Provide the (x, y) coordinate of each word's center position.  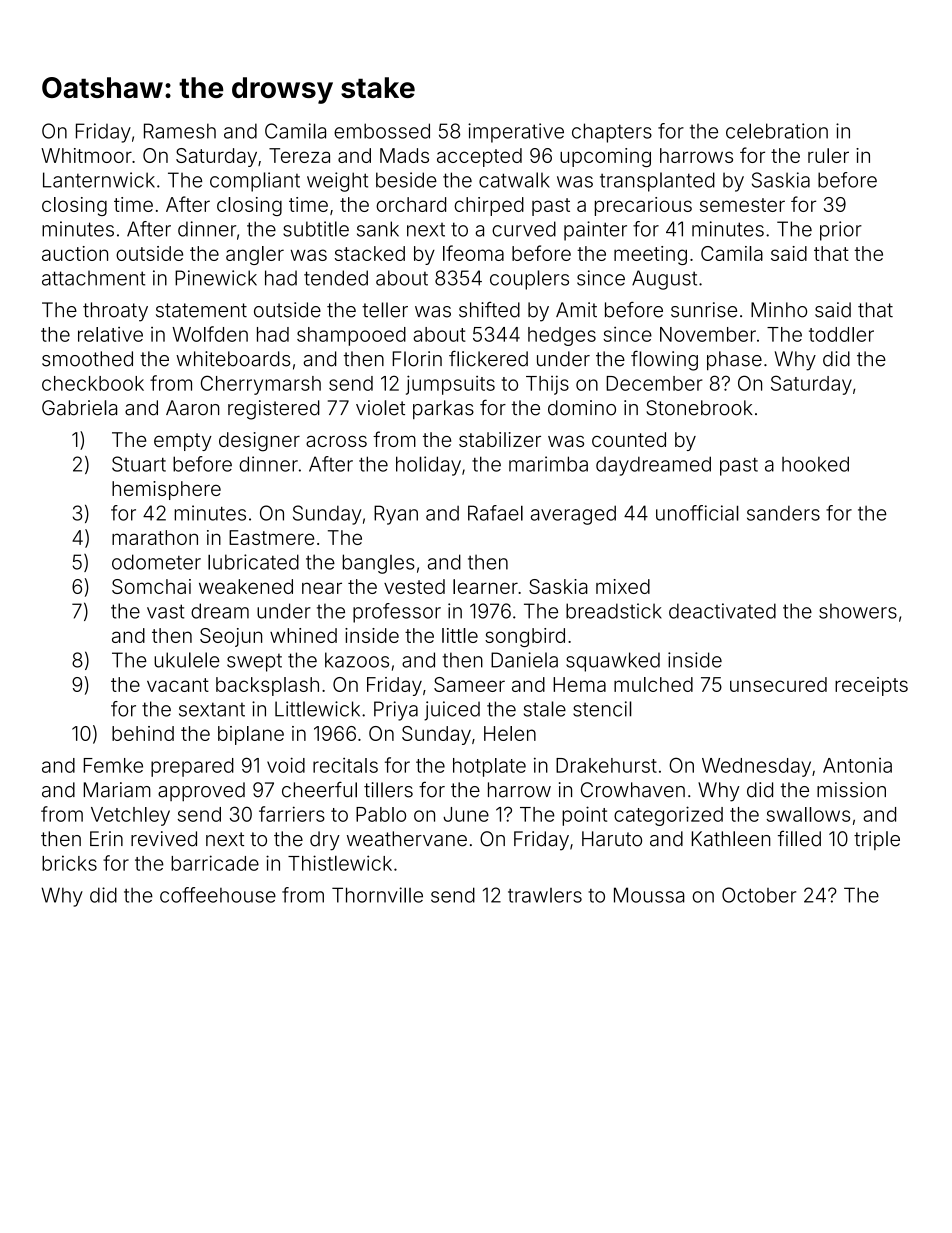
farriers (292, 814)
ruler (828, 155)
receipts (871, 686)
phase (734, 361)
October (759, 895)
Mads (404, 155)
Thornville (377, 895)
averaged (573, 515)
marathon (155, 537)
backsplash (267, 686)
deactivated (722, 611)
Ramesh (180, 131)
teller (385, 310)
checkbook (93, 383)
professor (397, 613)
